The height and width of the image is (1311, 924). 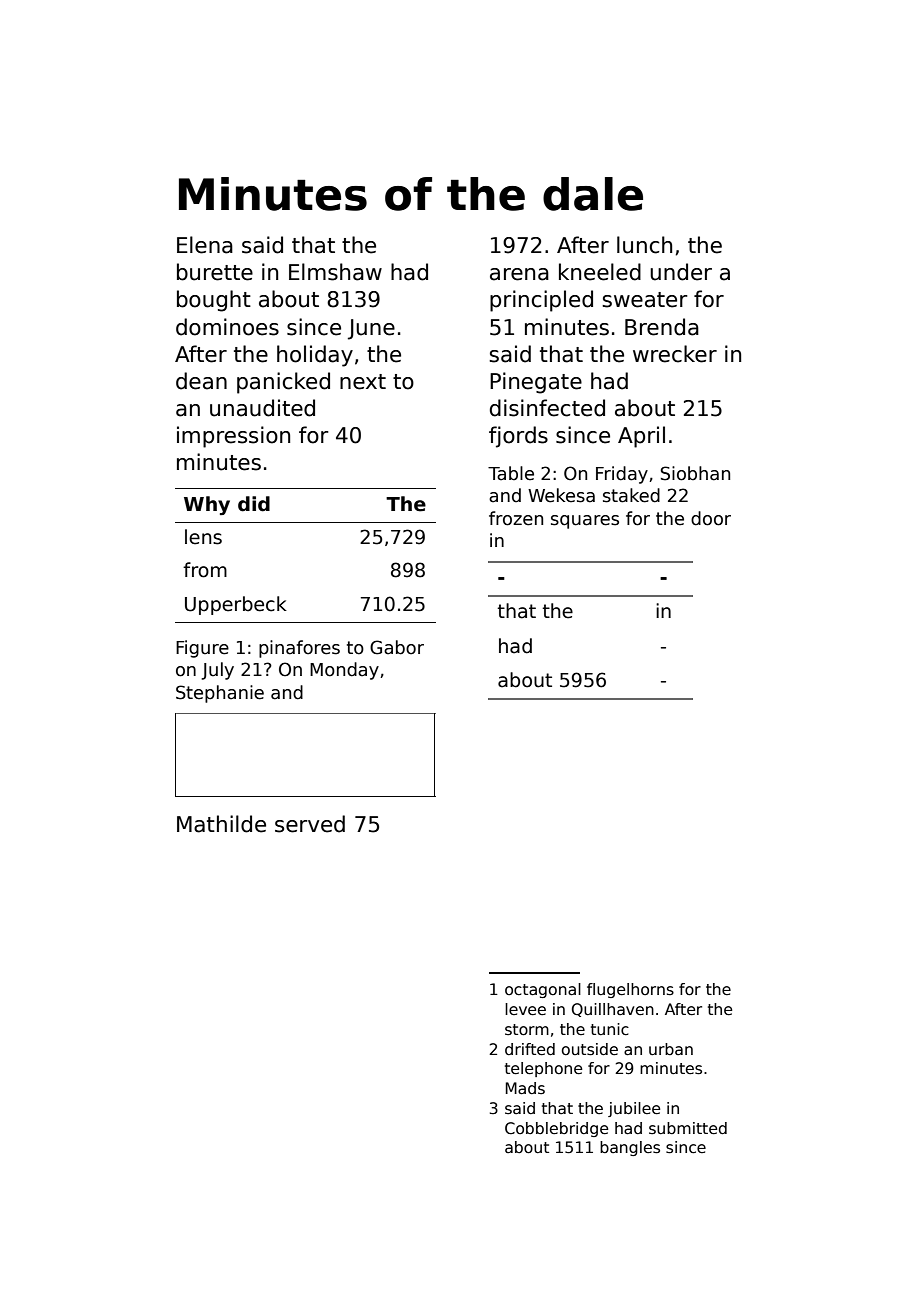 What do you see at coordinates (215, 272) in the image?
I see `burette` at bounding box center [215, 272].
